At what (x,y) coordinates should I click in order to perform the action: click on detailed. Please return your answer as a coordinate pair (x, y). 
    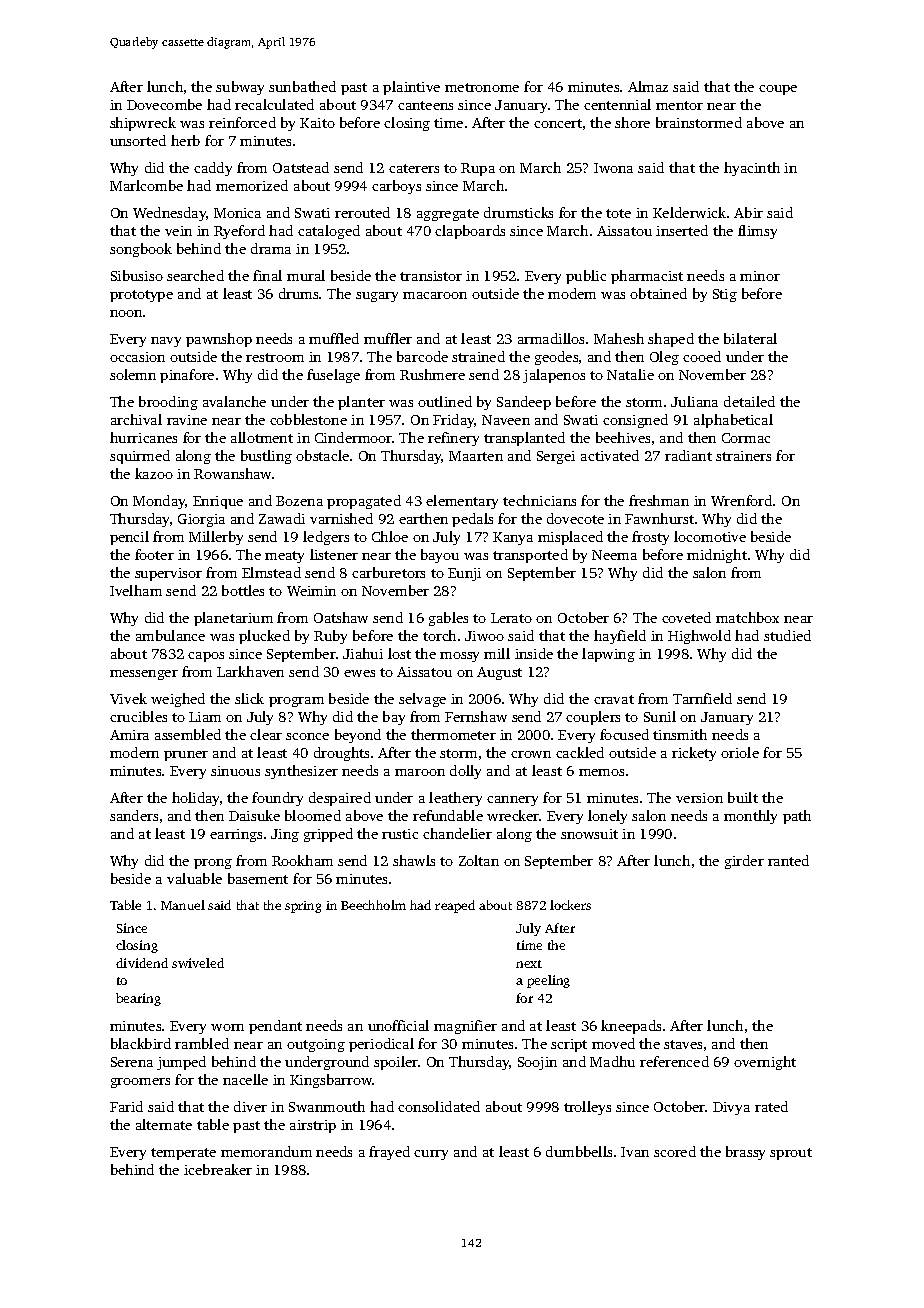
    Looking at the image, I should click on (749, 401).
